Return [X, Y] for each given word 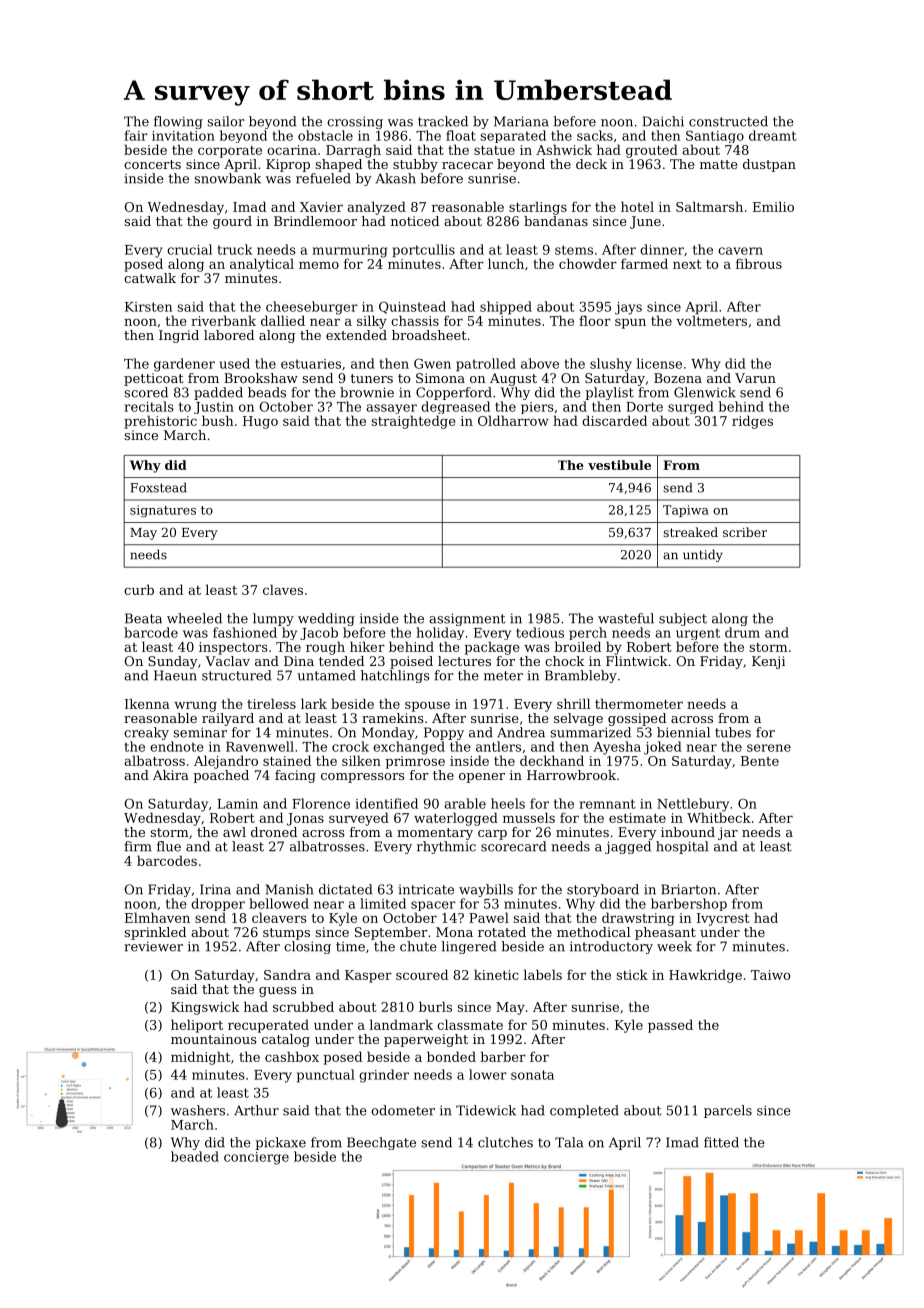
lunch [506, 263]
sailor [226, 121]
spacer [433, 906]
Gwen [432, 363]
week [674, 946]
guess [278, 992]
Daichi [663, 121]
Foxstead [158, 487]
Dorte [644, 407]
